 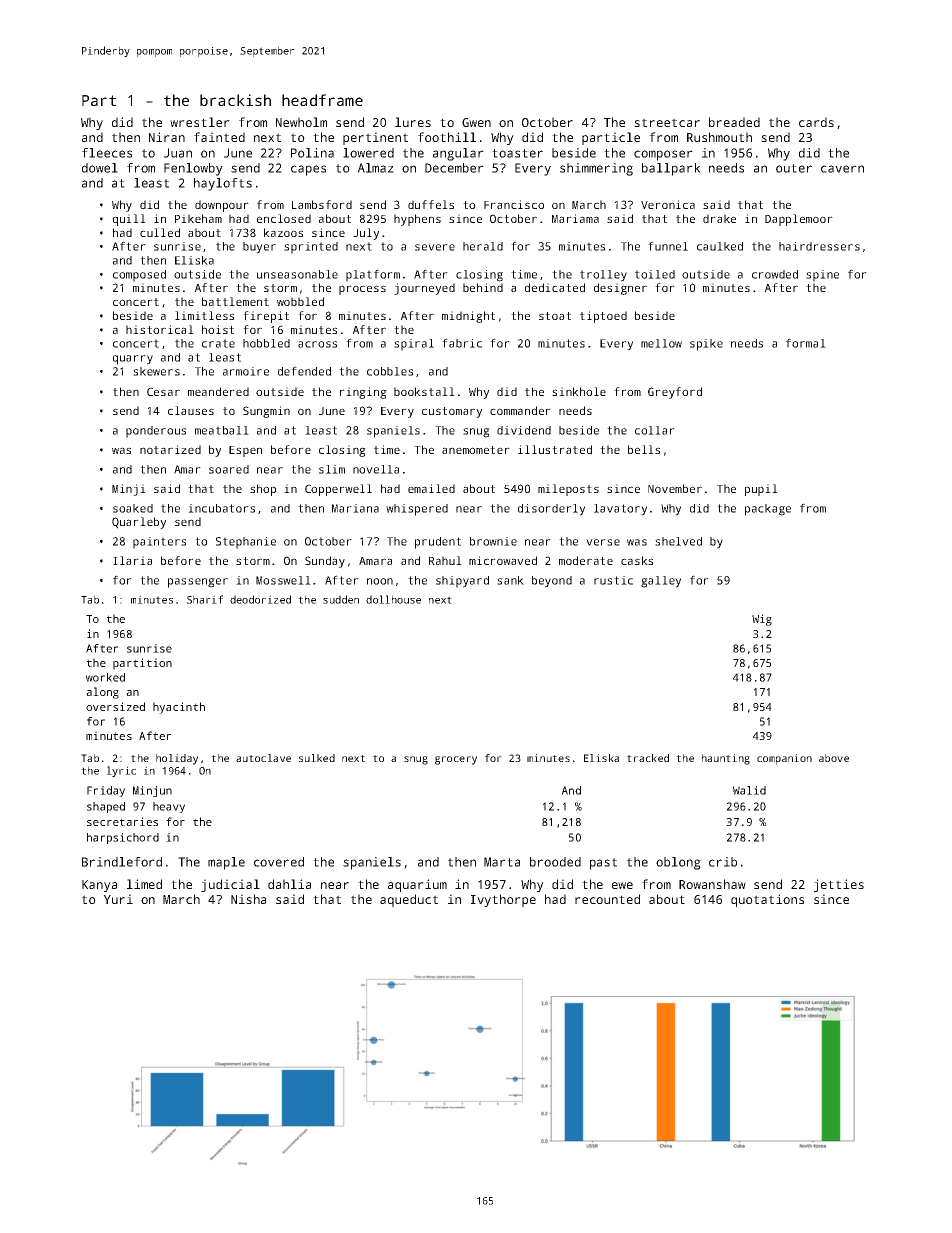 What do you see at coordinates (118, 899) in the page?
I see `Yuri` at bounding box center [118, 899].
